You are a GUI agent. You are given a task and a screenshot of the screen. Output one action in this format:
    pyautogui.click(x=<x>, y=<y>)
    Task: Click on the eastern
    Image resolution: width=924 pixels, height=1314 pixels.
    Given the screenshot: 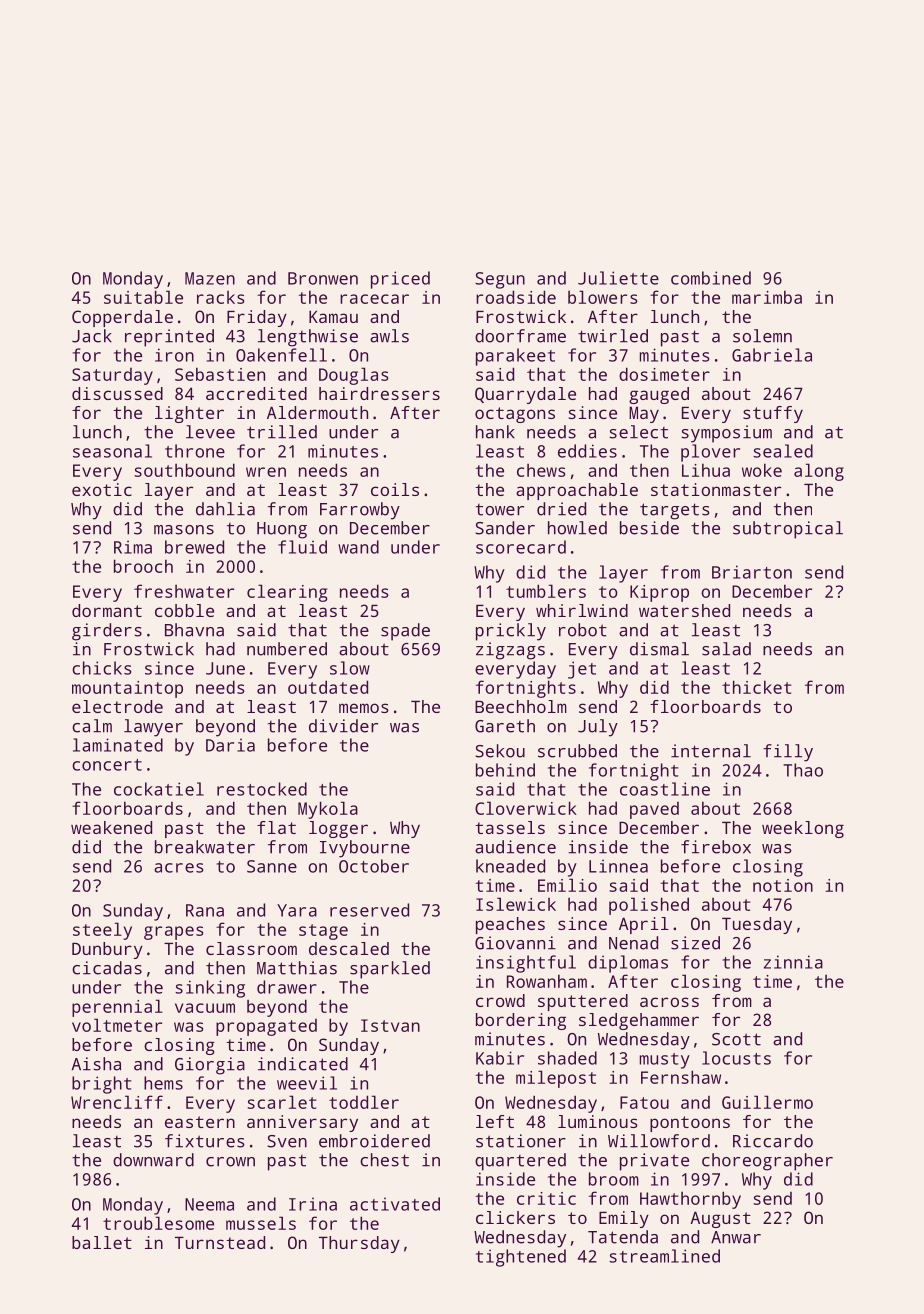 What is the action you would take?
    pyautogui.click(x=200, y=1122)
